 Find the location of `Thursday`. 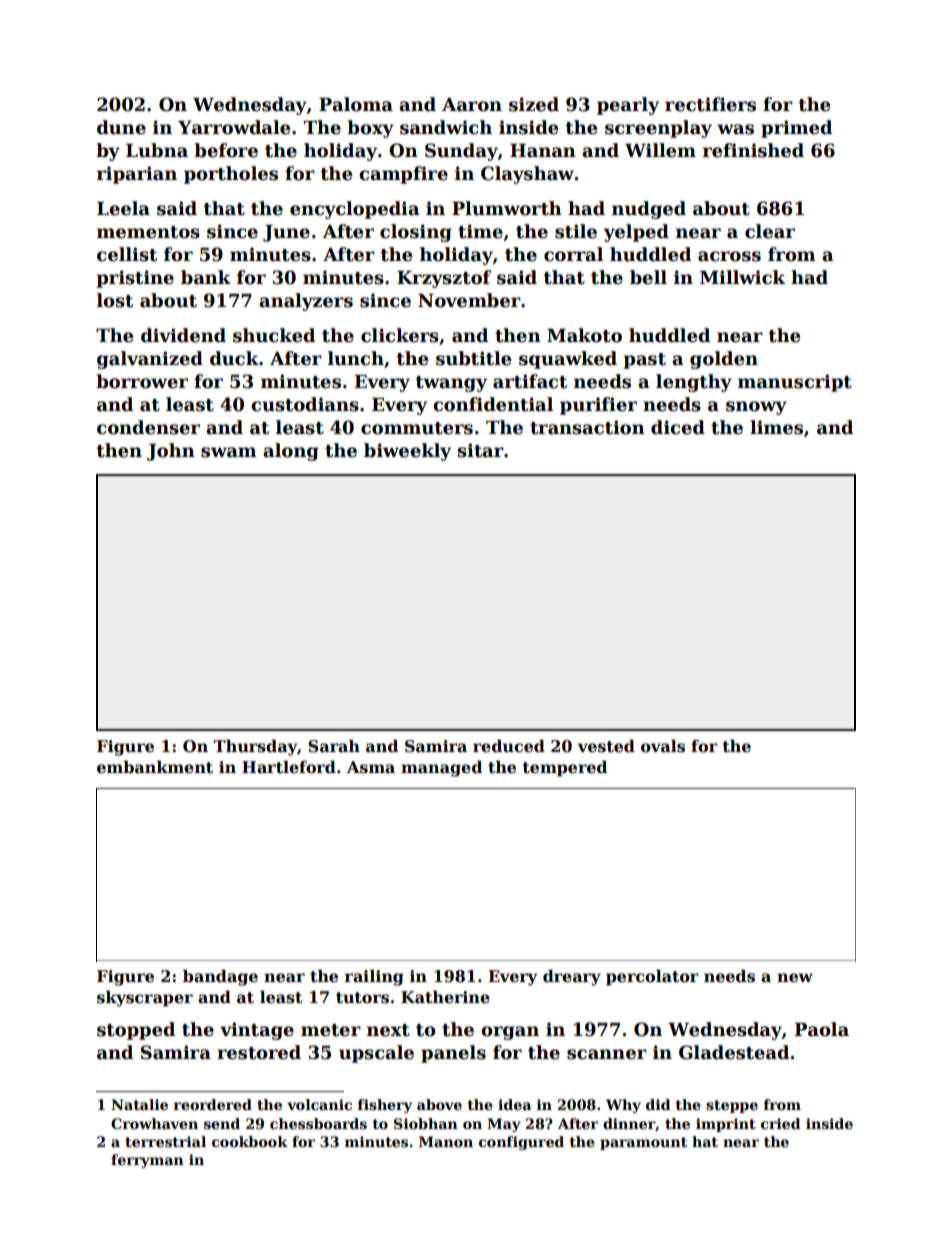

Thursday is located at coordinates (255, 748).
